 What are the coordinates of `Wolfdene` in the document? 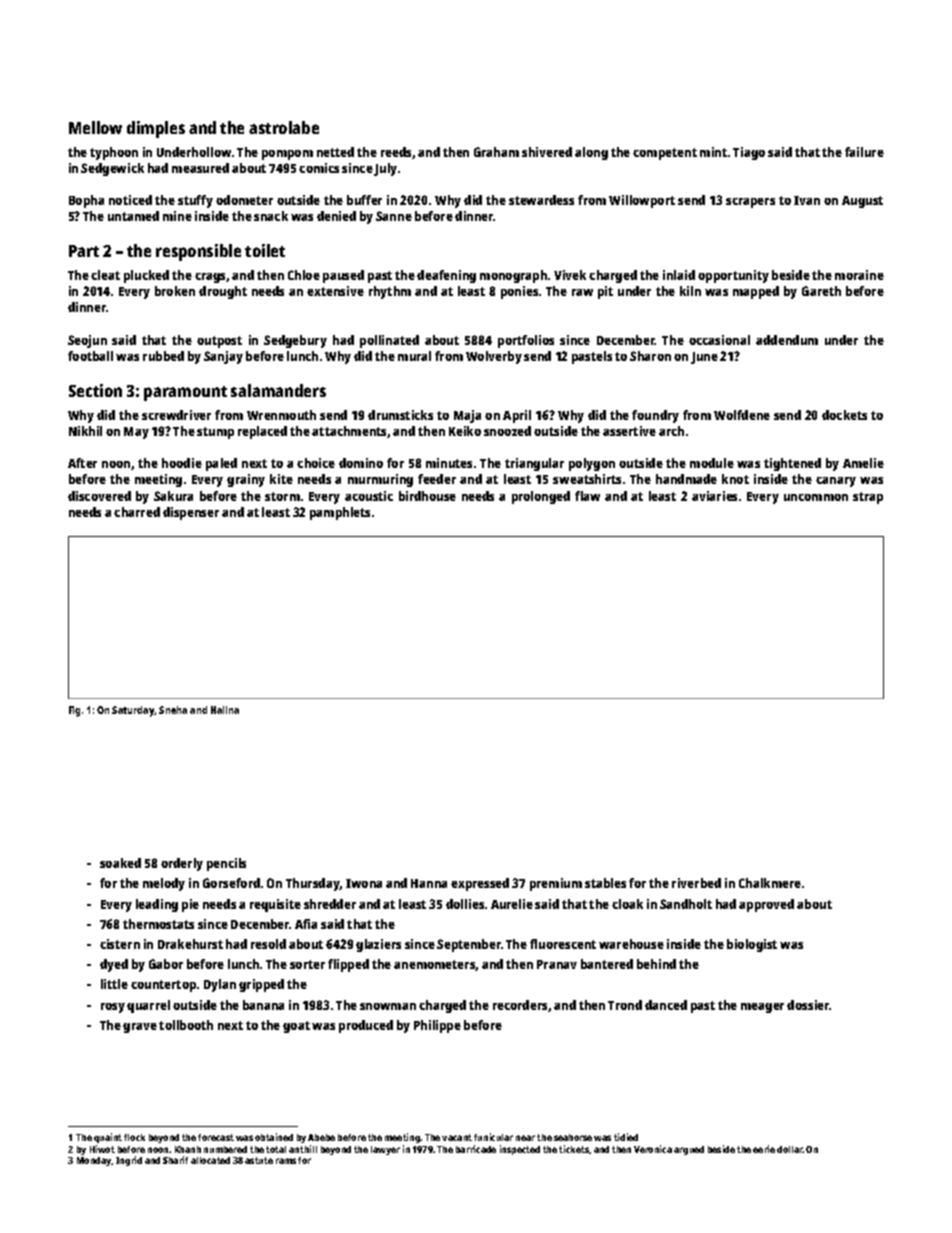 It's located at (742, 415).
